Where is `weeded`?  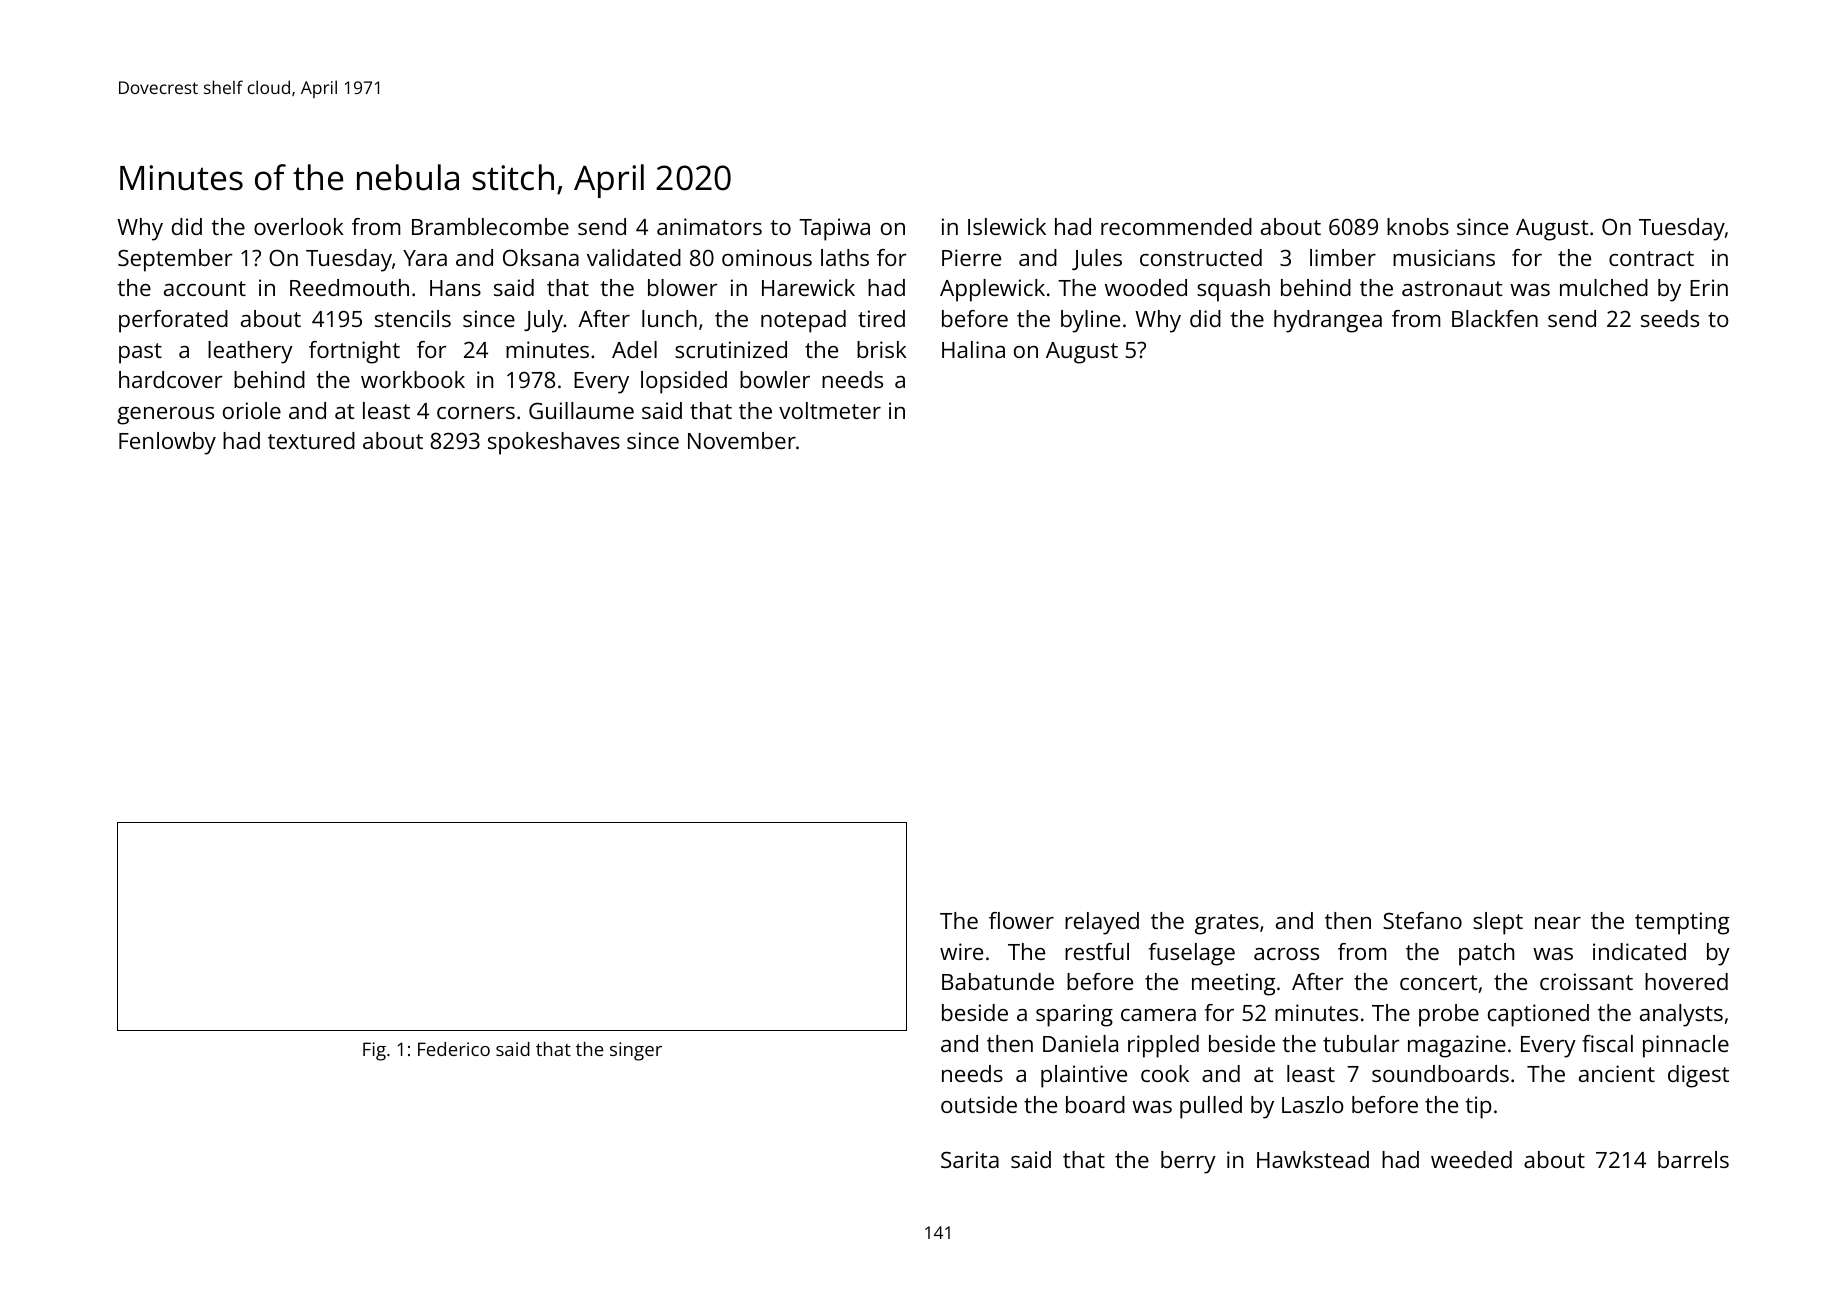
weeded is located at coordinates (1471, 1159).
